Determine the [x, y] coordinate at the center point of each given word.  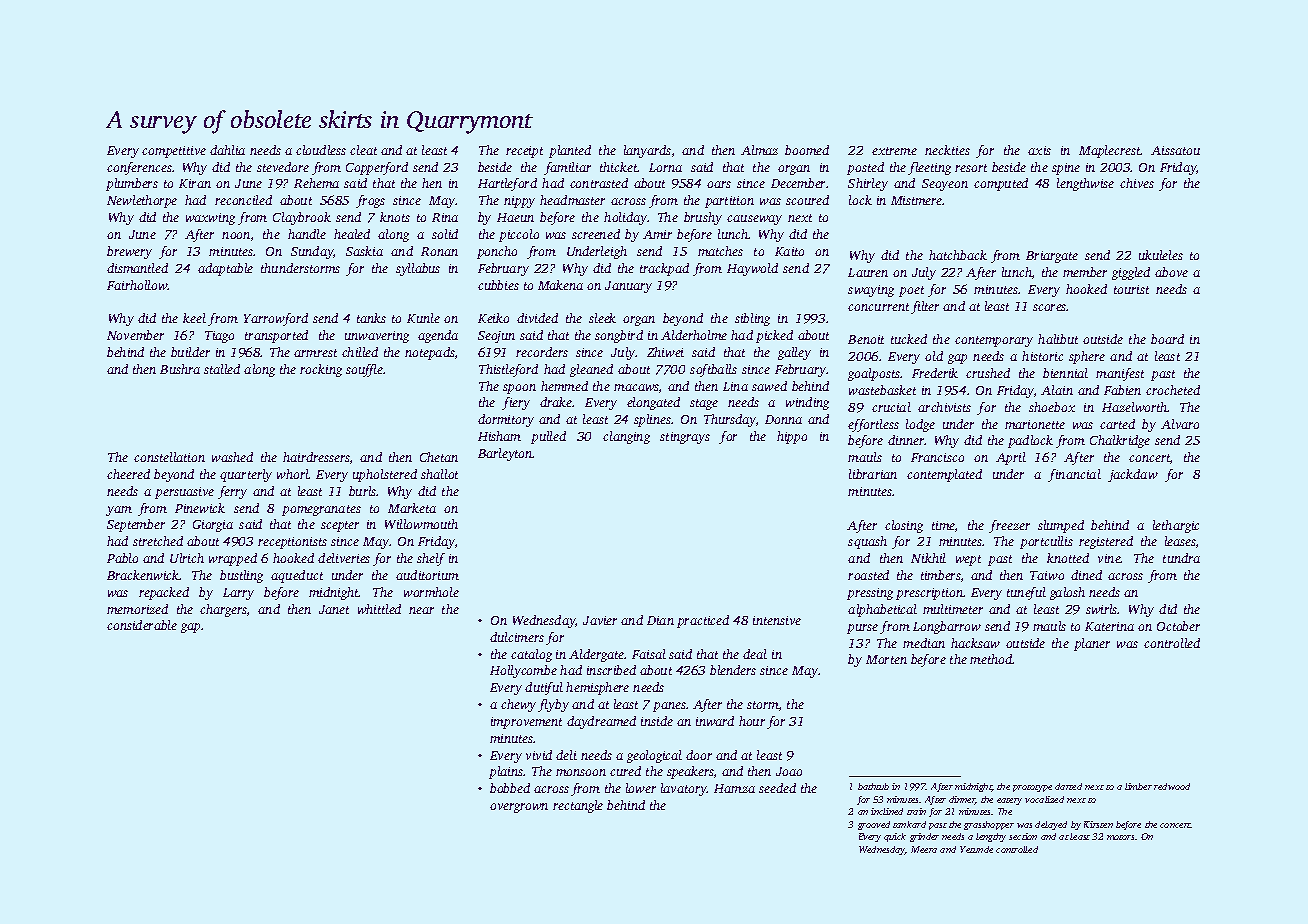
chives [1137, 183]
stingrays [685, 438]
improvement [526, 723]
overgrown [519, 808]
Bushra [180, 369]
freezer [1009, 526]
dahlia [227, 150]
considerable [142, 625]
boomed [807, 150]
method [991, 659]
